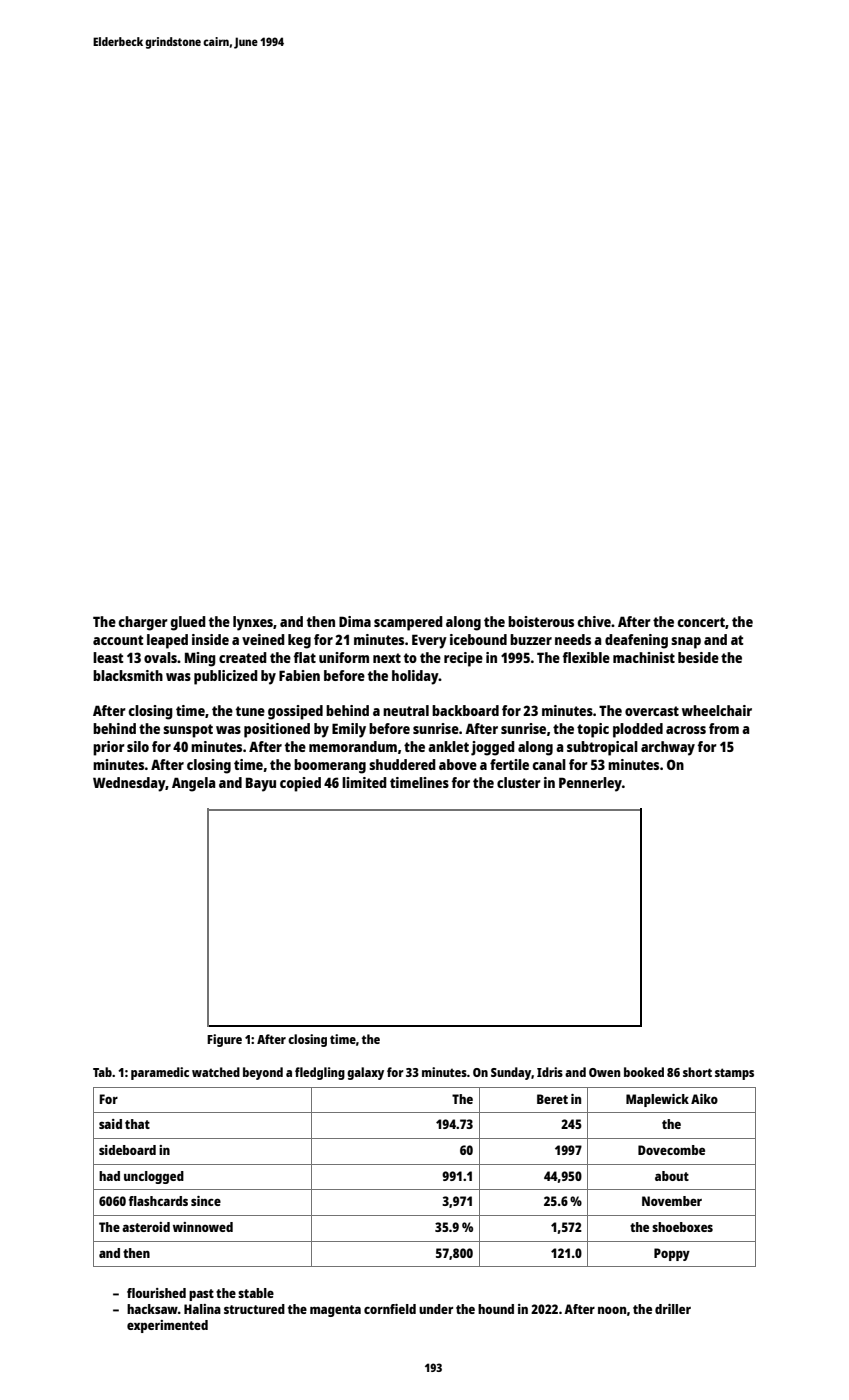 This screenshot has height=1400, width=849. What do you see at coordinates (320, 1073) in the screenshot?
I see `fledgling` at bounding box center [320, 1073].
